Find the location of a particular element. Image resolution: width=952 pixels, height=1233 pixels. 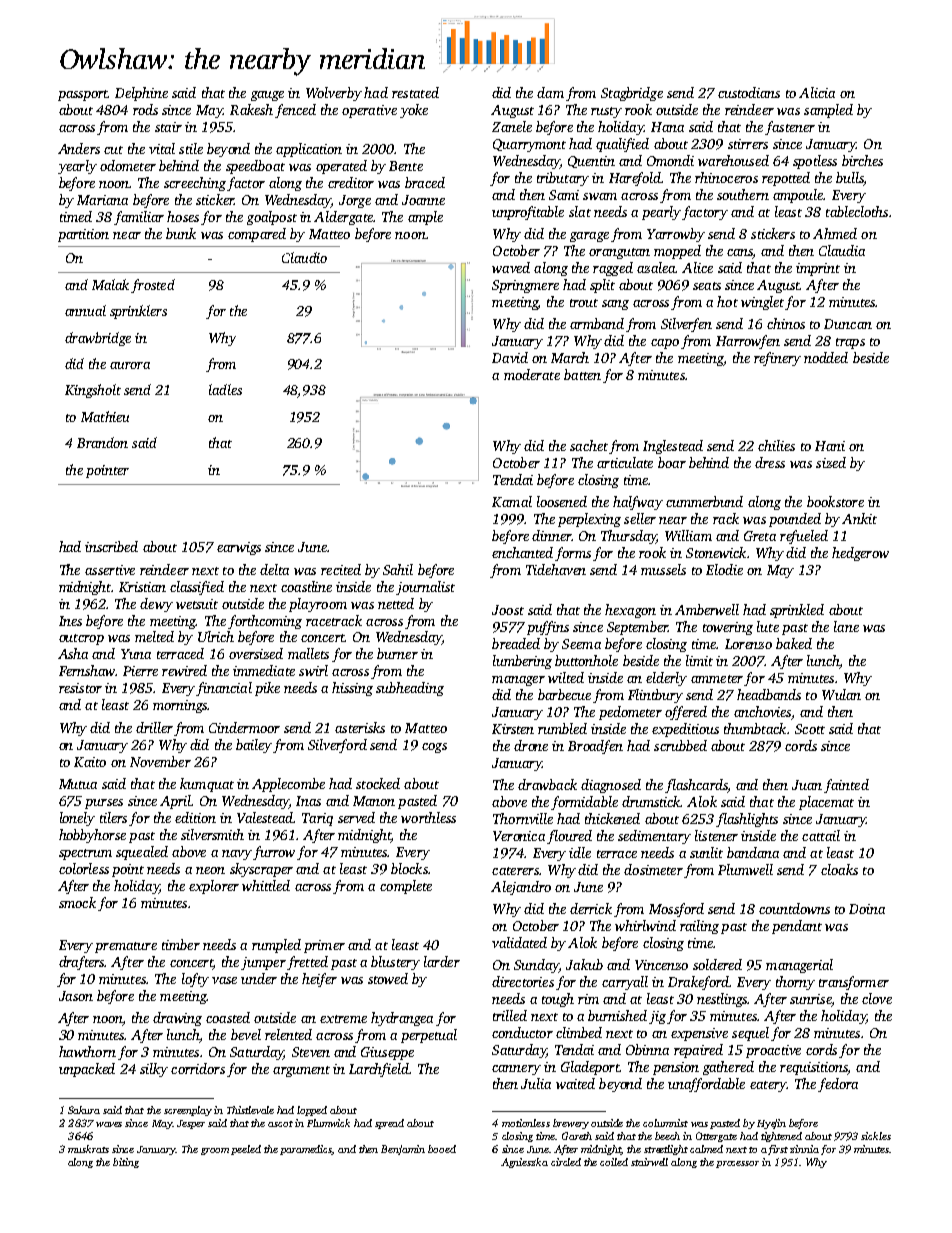

Agnieszka is located at coordinates (524, 1163).
